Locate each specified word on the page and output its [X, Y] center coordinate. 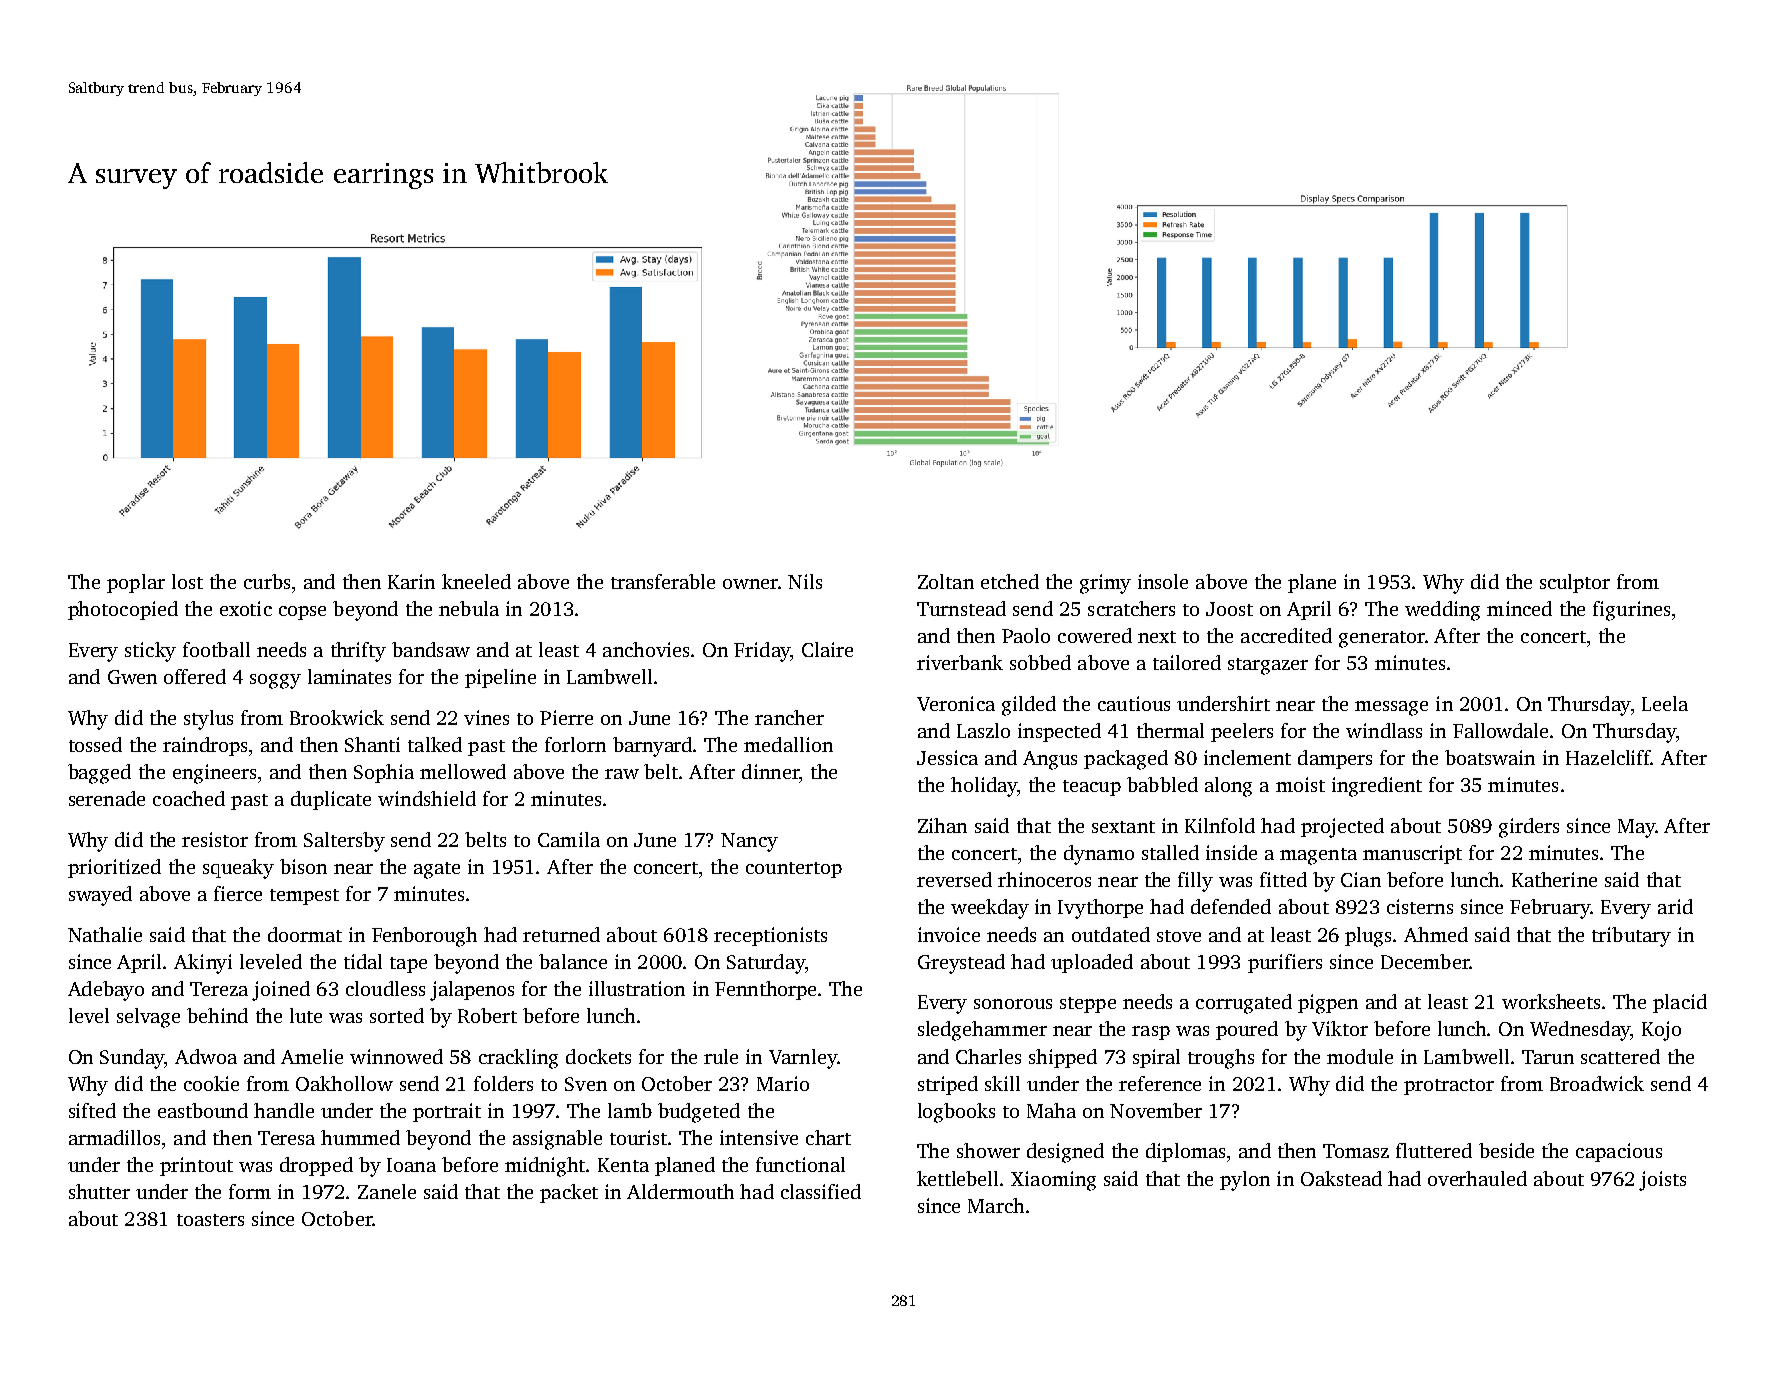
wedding [1442, 611]
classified [821, 1191]
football [216, 649]
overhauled [1477, 1178]
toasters [210, 1220]
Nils [805, 581]
